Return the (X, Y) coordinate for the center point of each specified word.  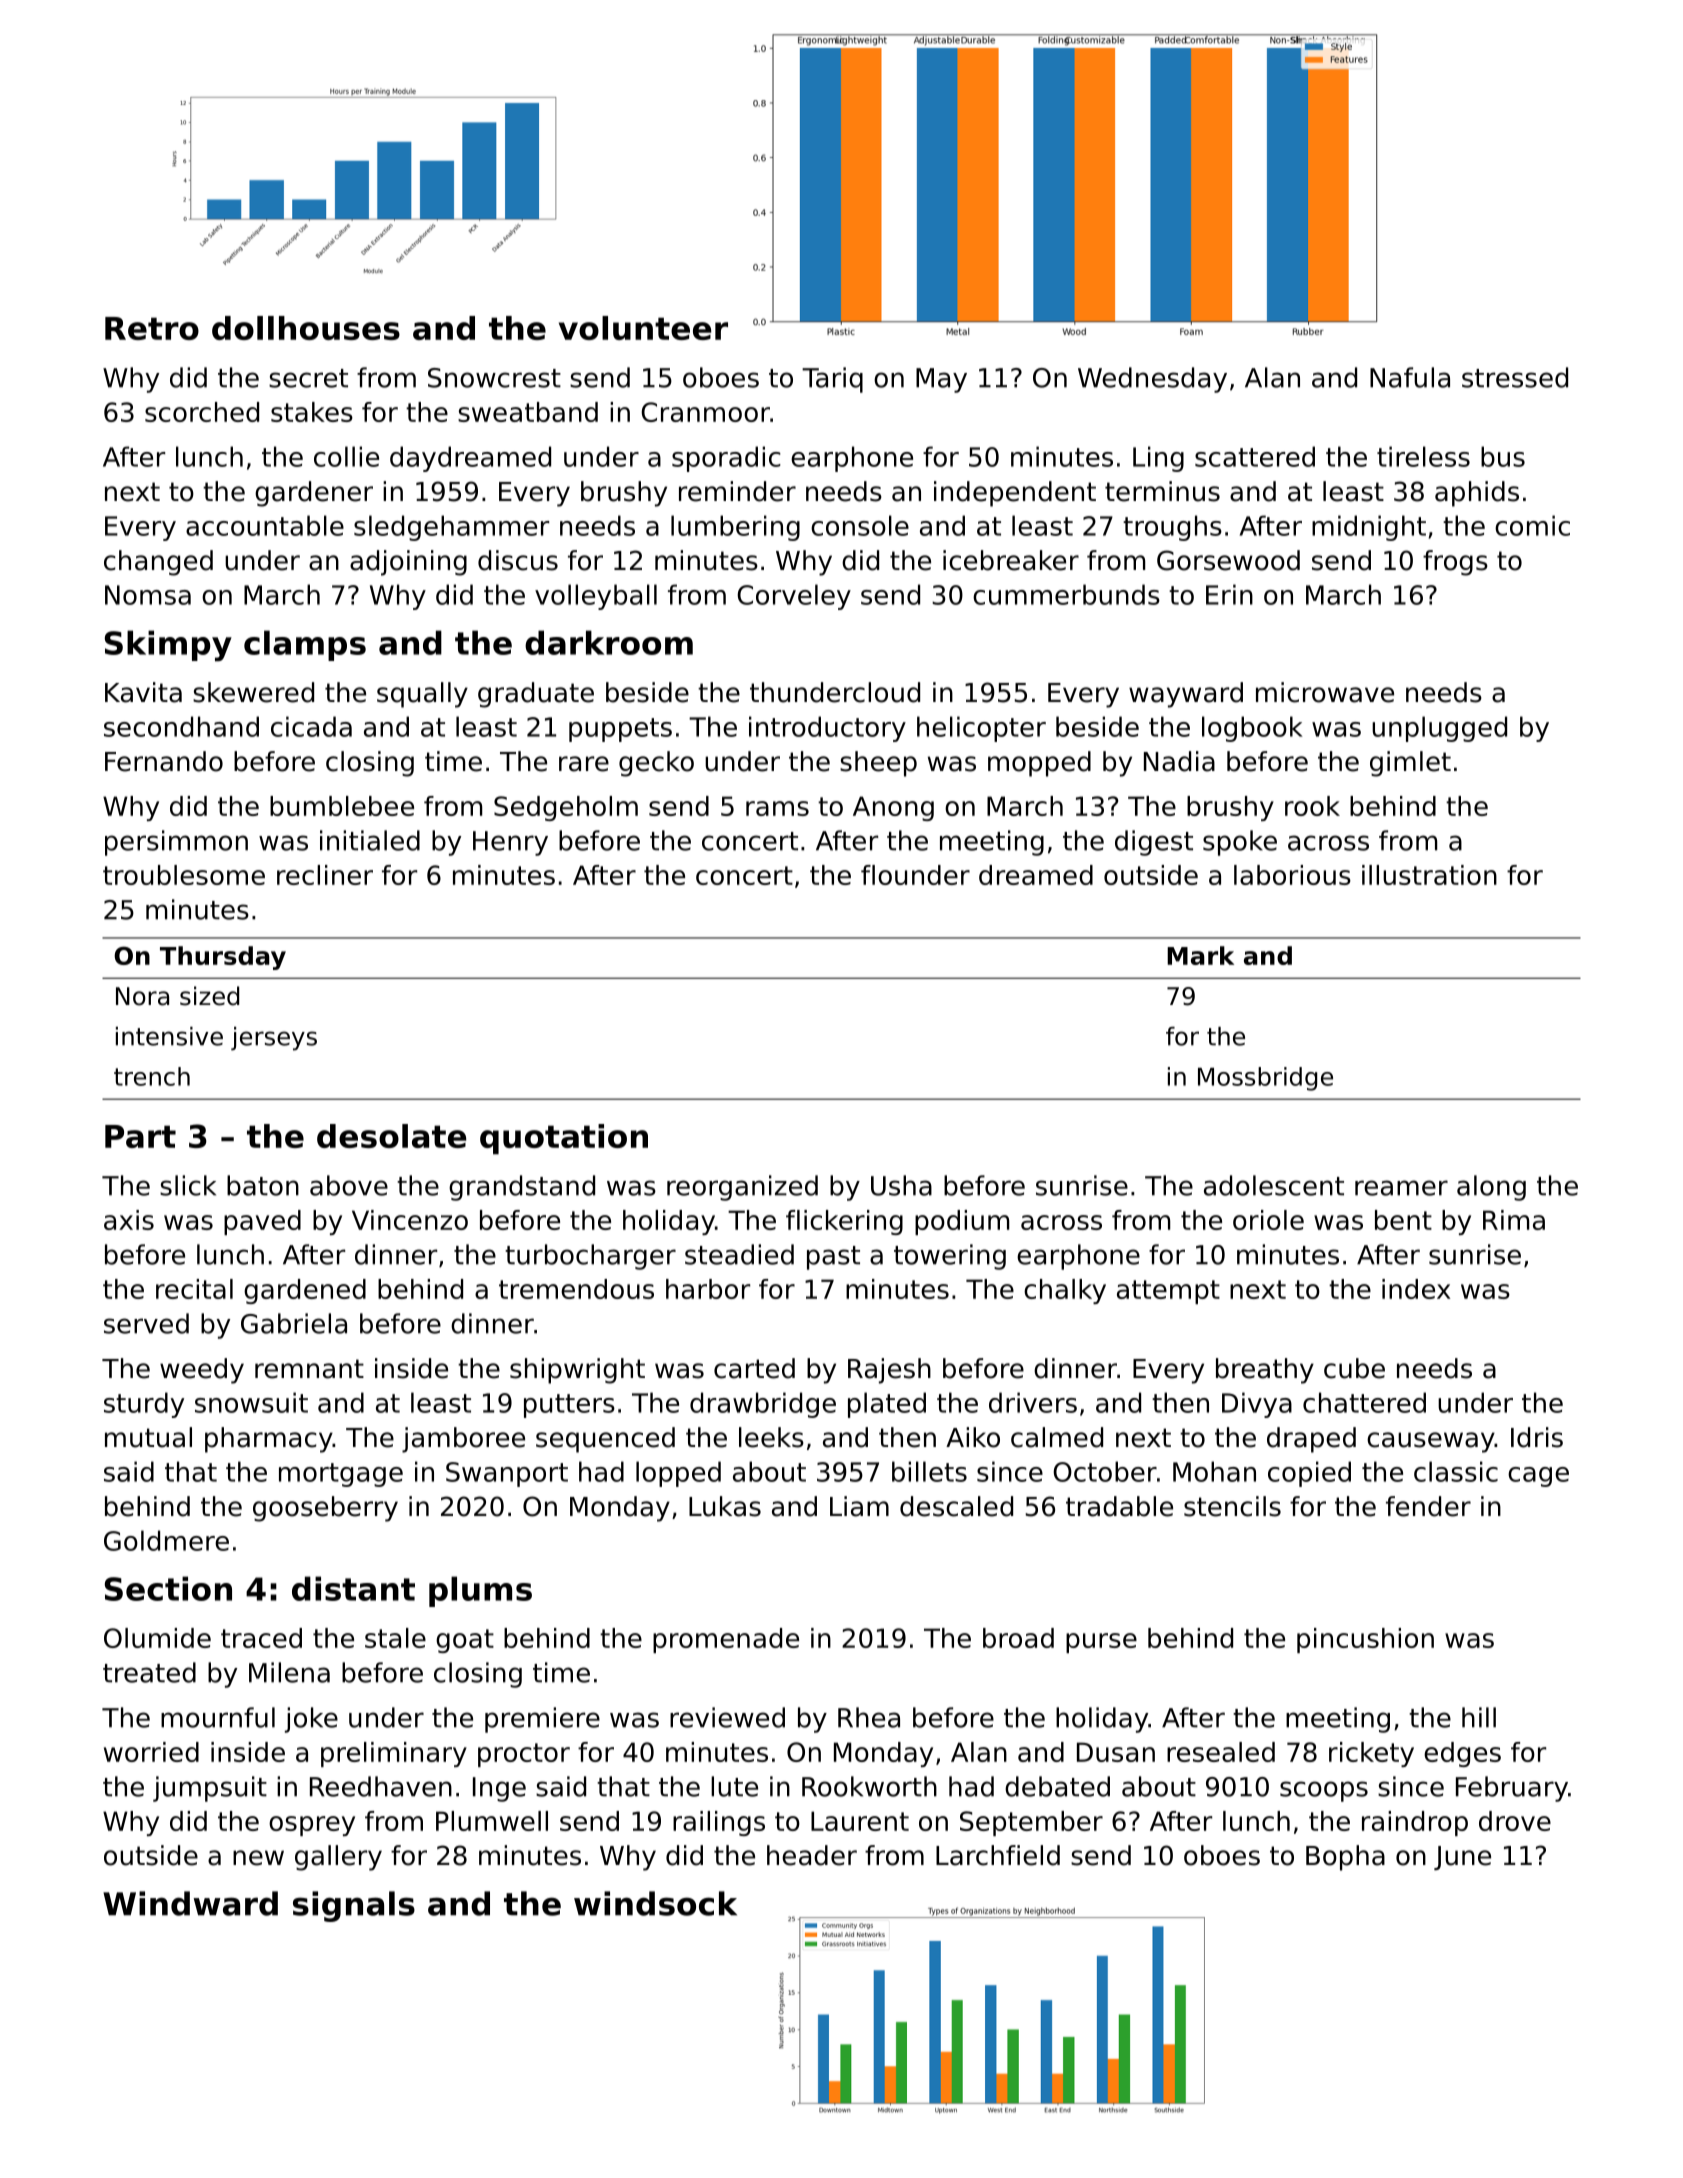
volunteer (643, 328)
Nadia (1179, 761)
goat (465, 1641)
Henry (510, 843)
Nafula (1410, 377)
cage (1538, 1477)
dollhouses (306, 328)
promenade (726, 1640)
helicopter (981, 729)
